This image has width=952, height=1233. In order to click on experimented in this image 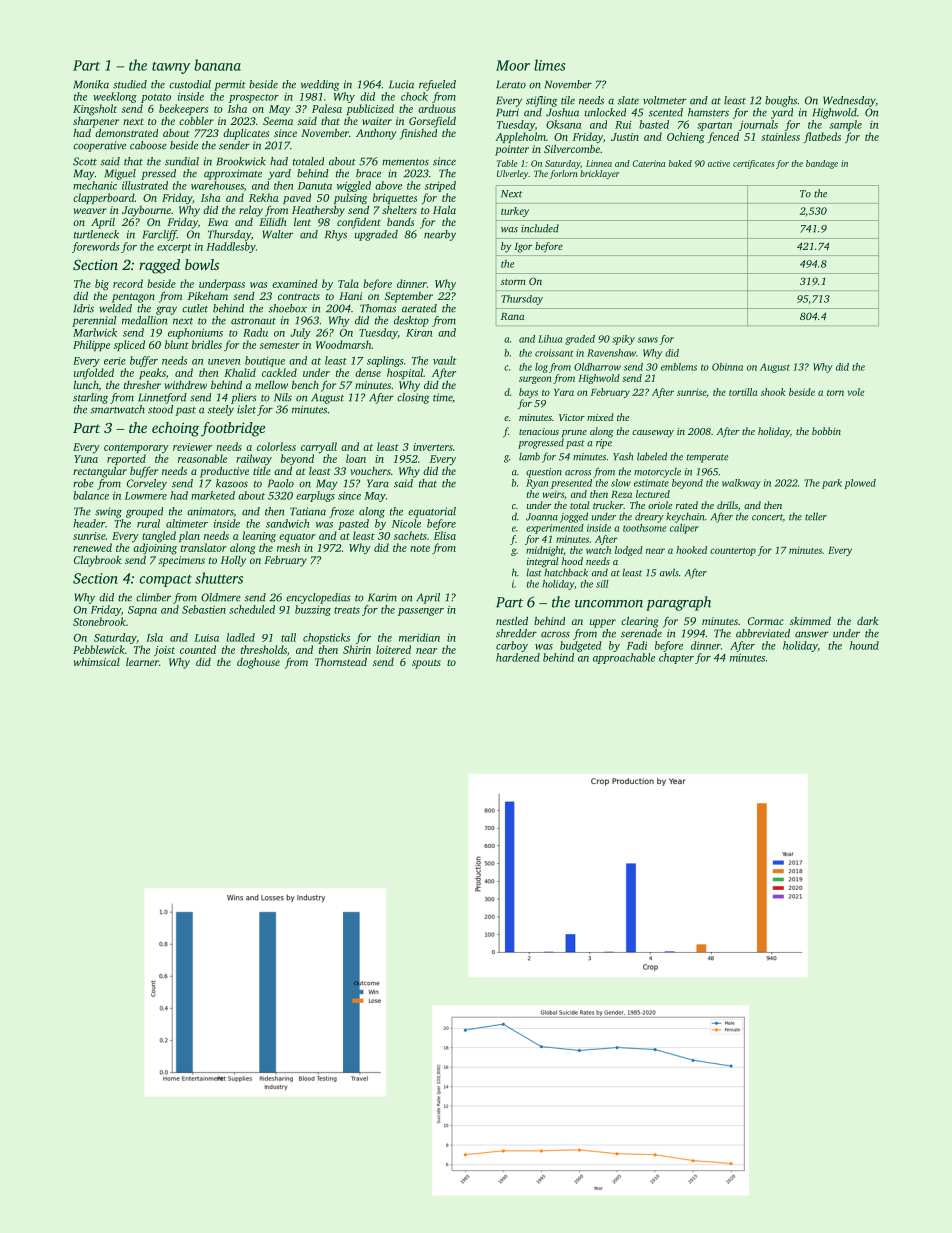, I will do `click(555, 529)`.
